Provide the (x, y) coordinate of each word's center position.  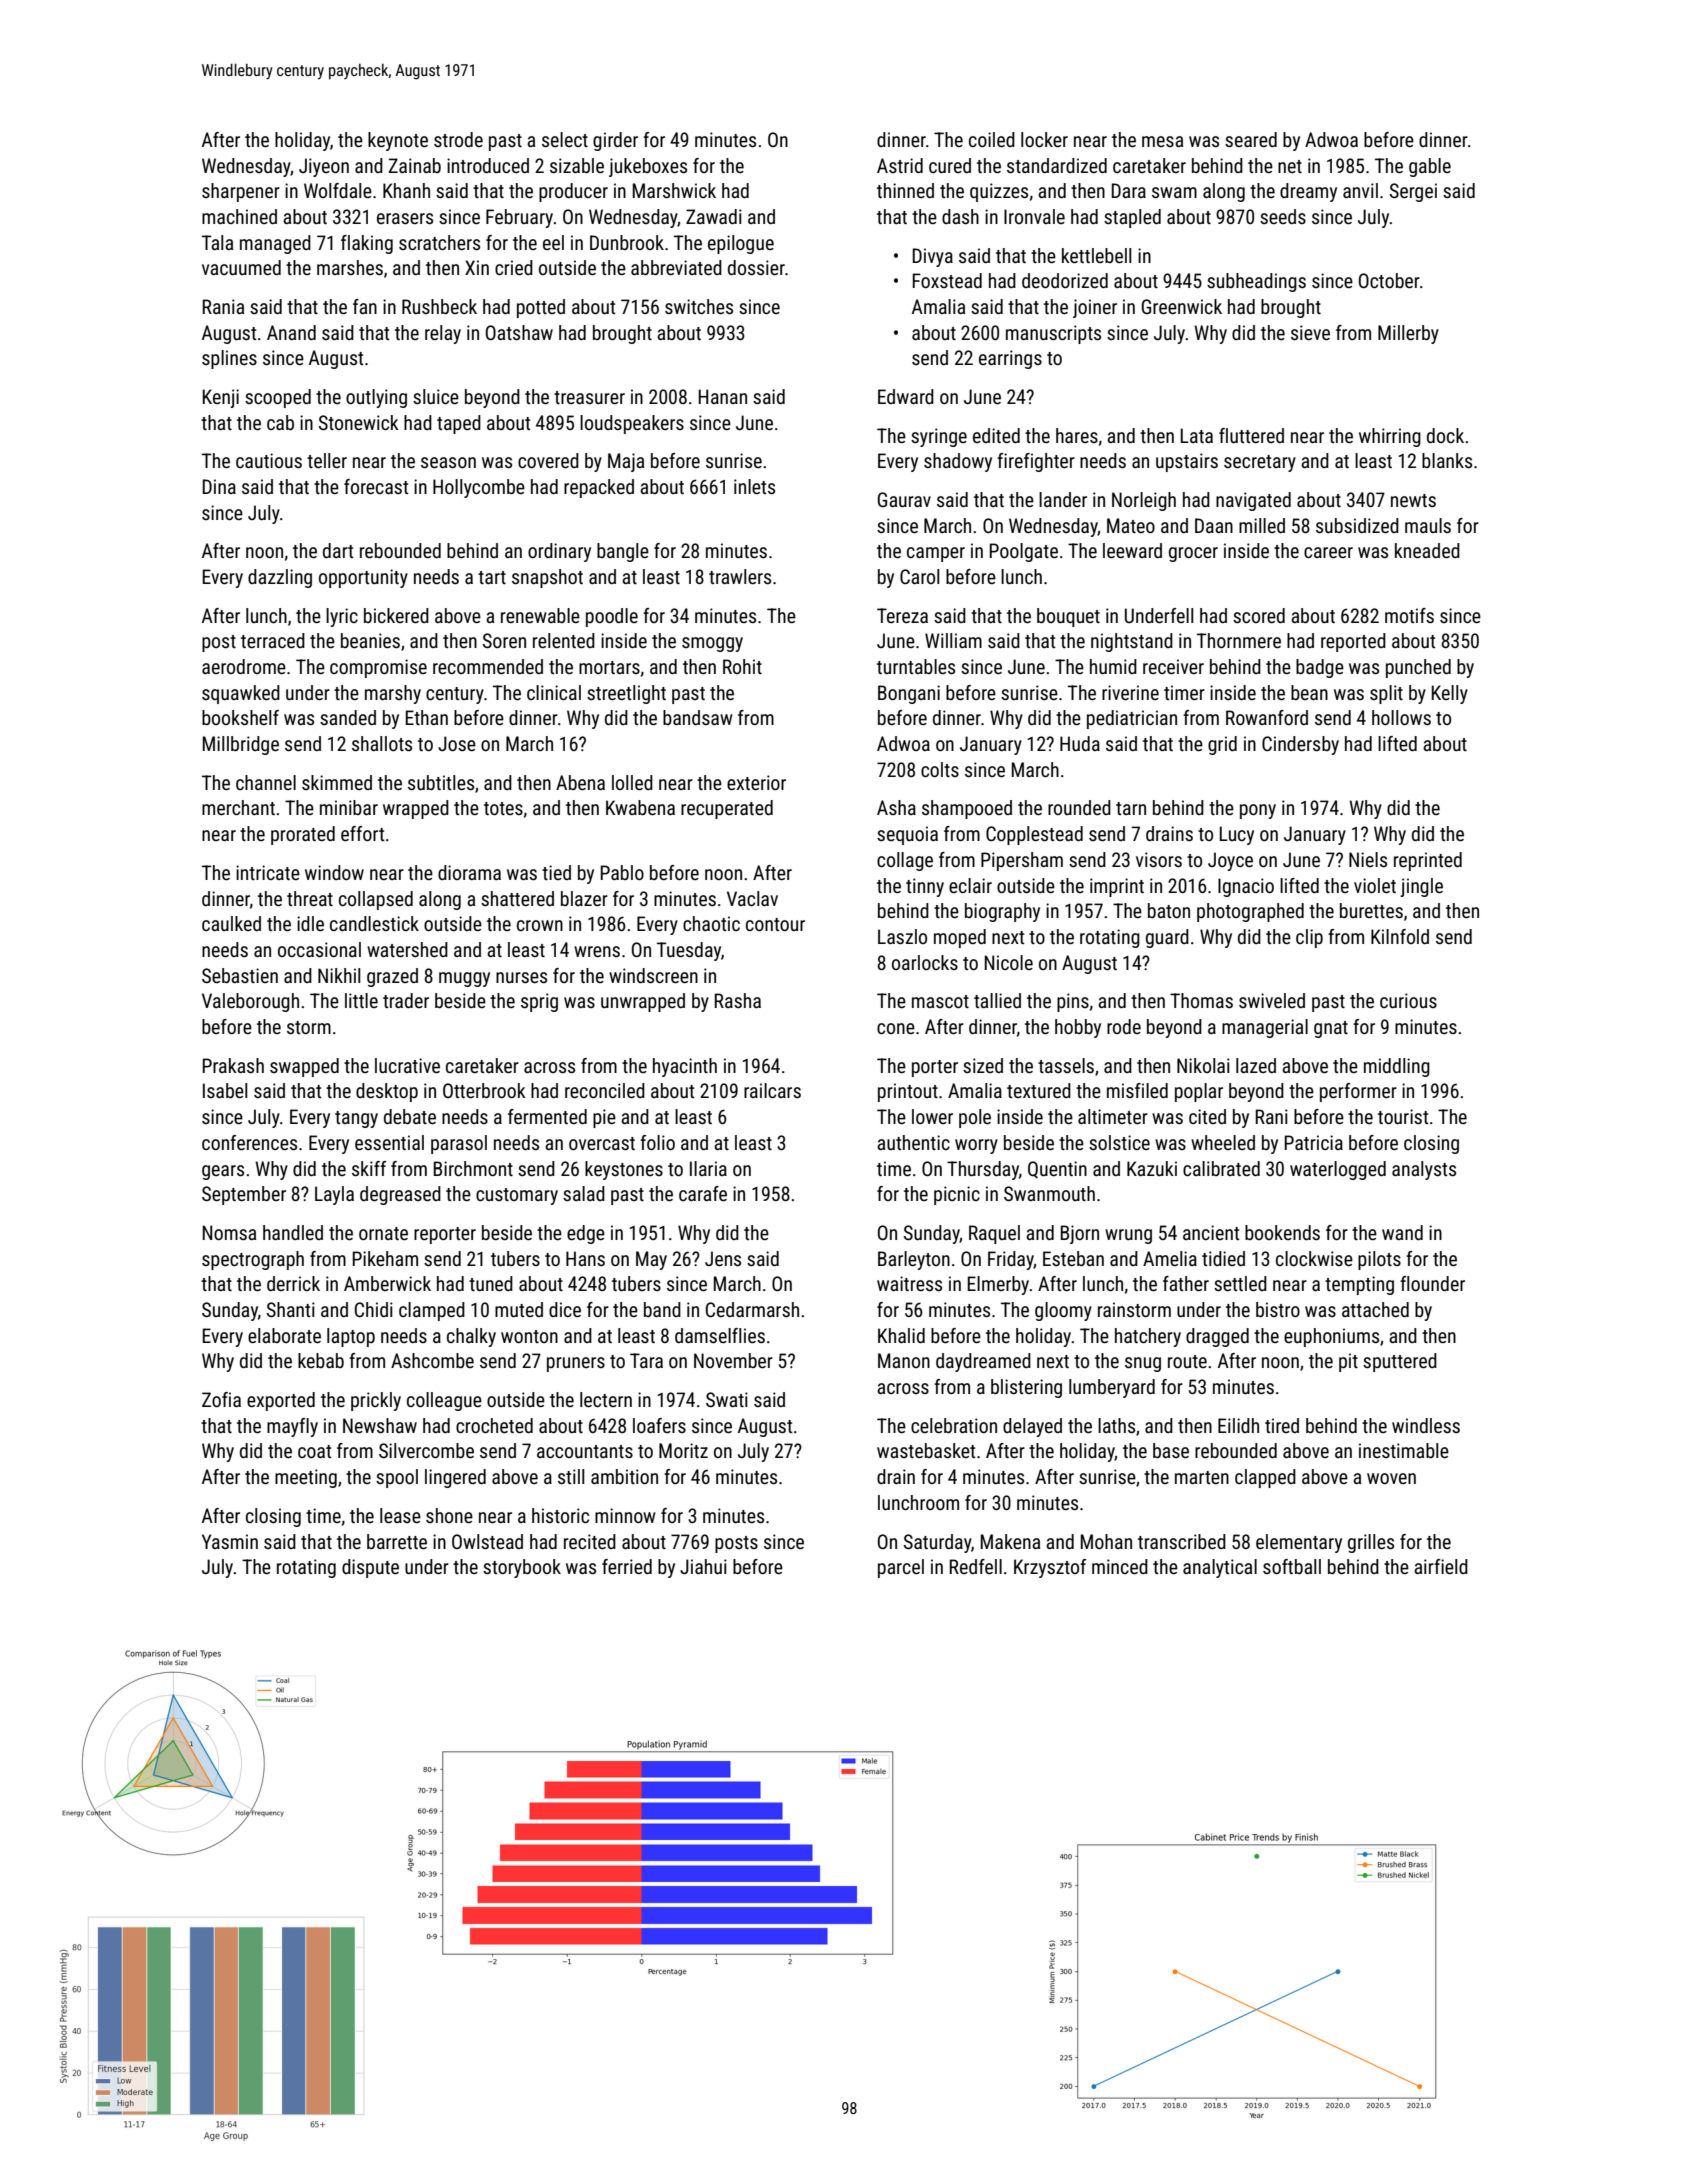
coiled (992, 139)
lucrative (407, 1065)
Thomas (1201, 1000)
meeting (306, 1478)
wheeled (1223, 1142)
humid (1113, 666)
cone (896, 1028)
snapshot (547, 578)
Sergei (1413, 192)
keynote (398, 141)
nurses (521, 977)
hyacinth (685, 1067)
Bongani (909, 694)
